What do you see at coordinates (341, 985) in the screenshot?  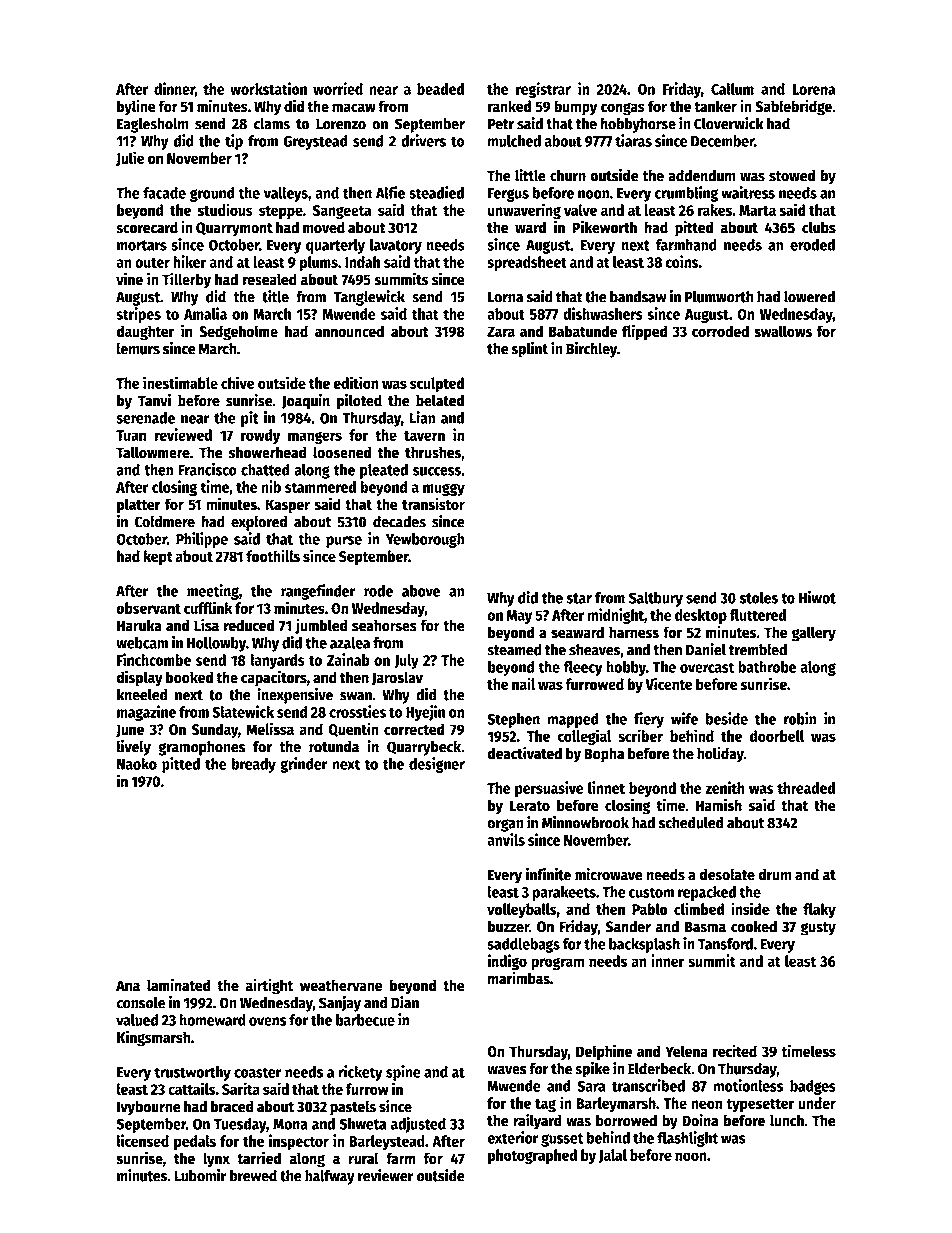 I see `weathervane` at bounding box center [341, 985].
